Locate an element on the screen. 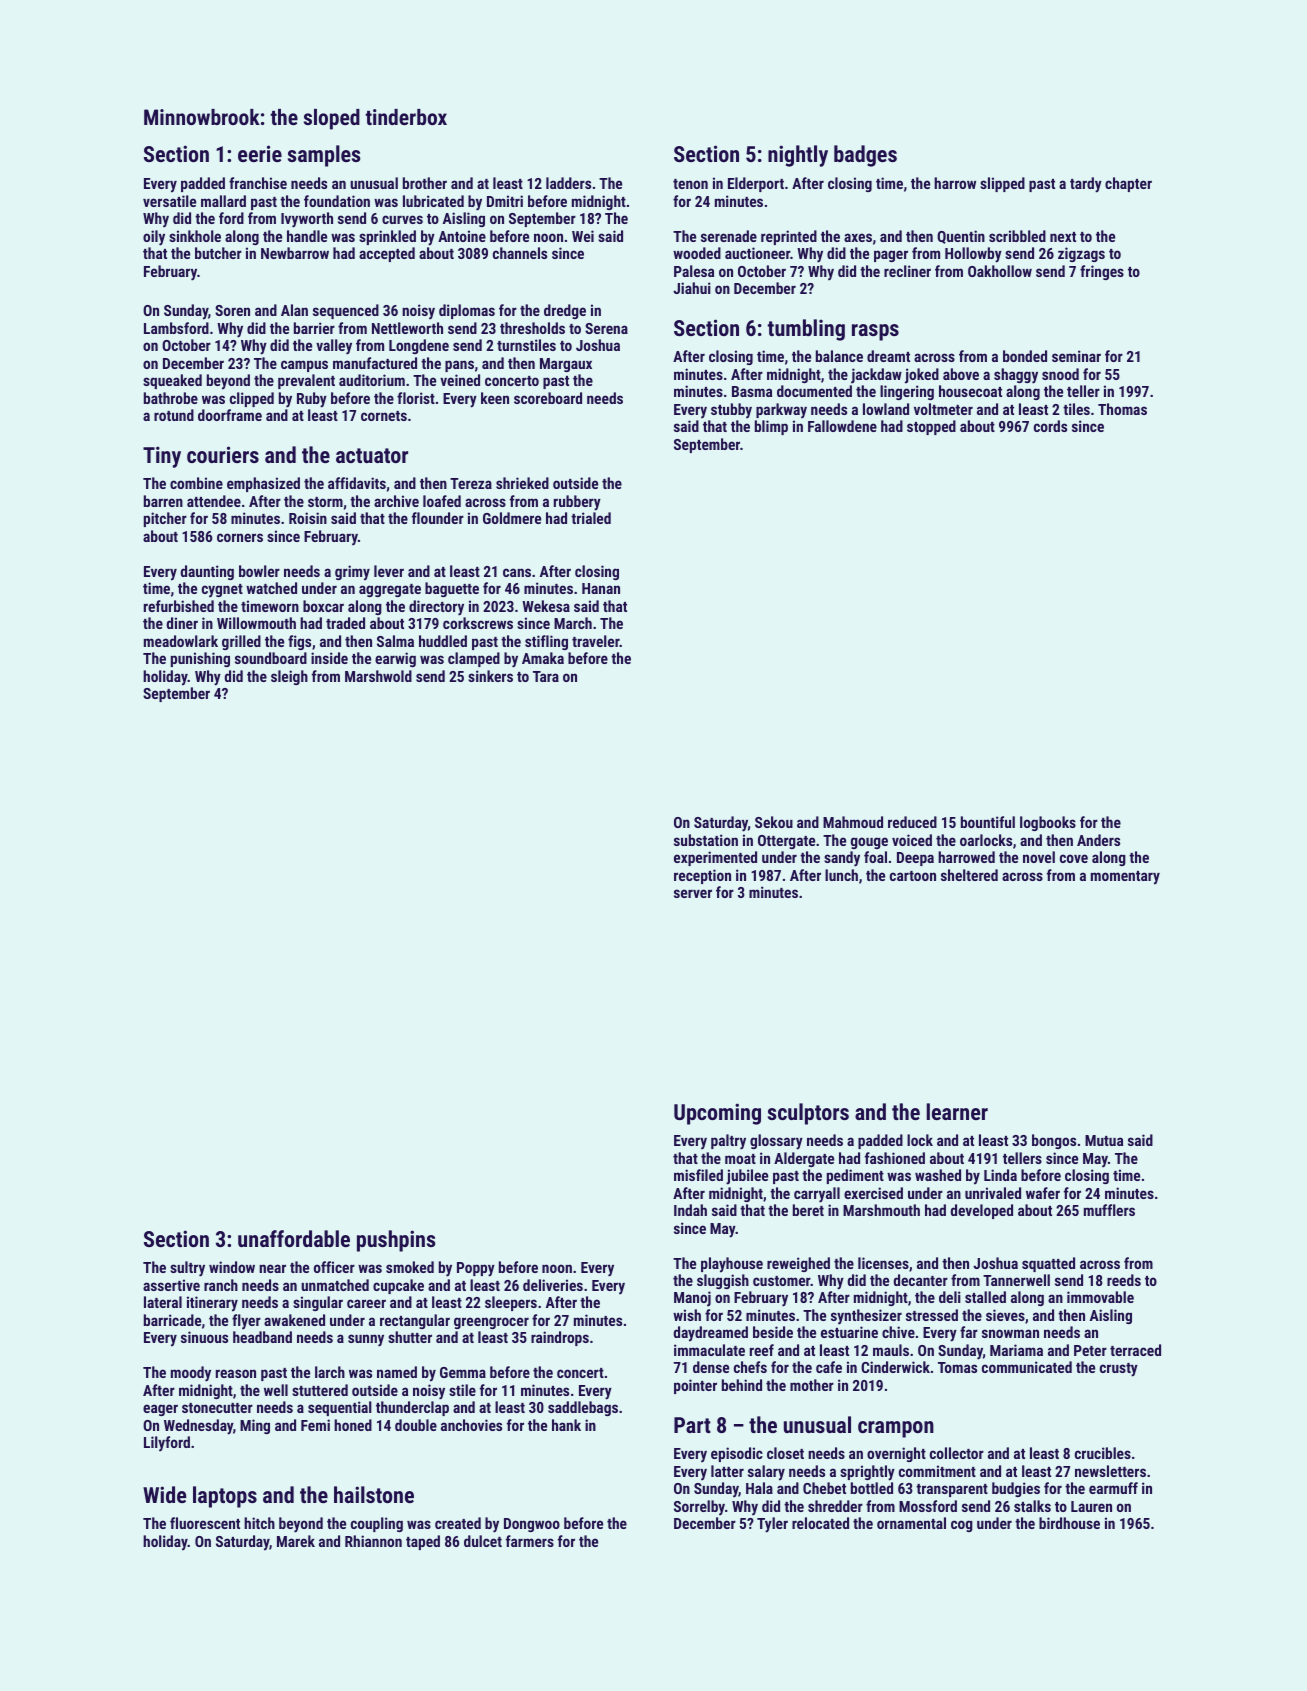  named is located at coordinates (397, 1372).
